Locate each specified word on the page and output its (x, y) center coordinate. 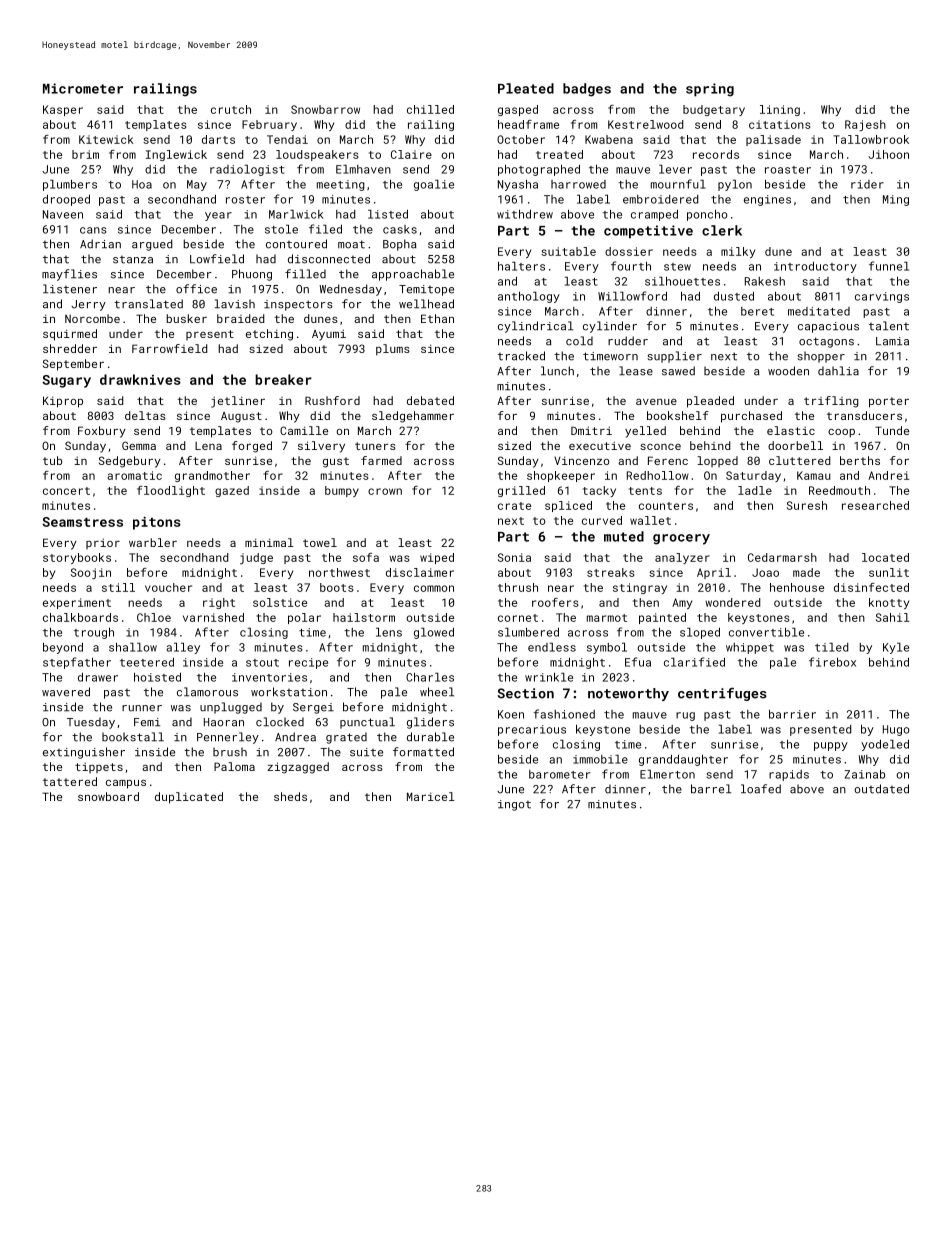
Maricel (431, 796)
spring (710, 90)
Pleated (526, 88)
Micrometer (83, 88)
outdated (881, 789)
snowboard (108, 796)
